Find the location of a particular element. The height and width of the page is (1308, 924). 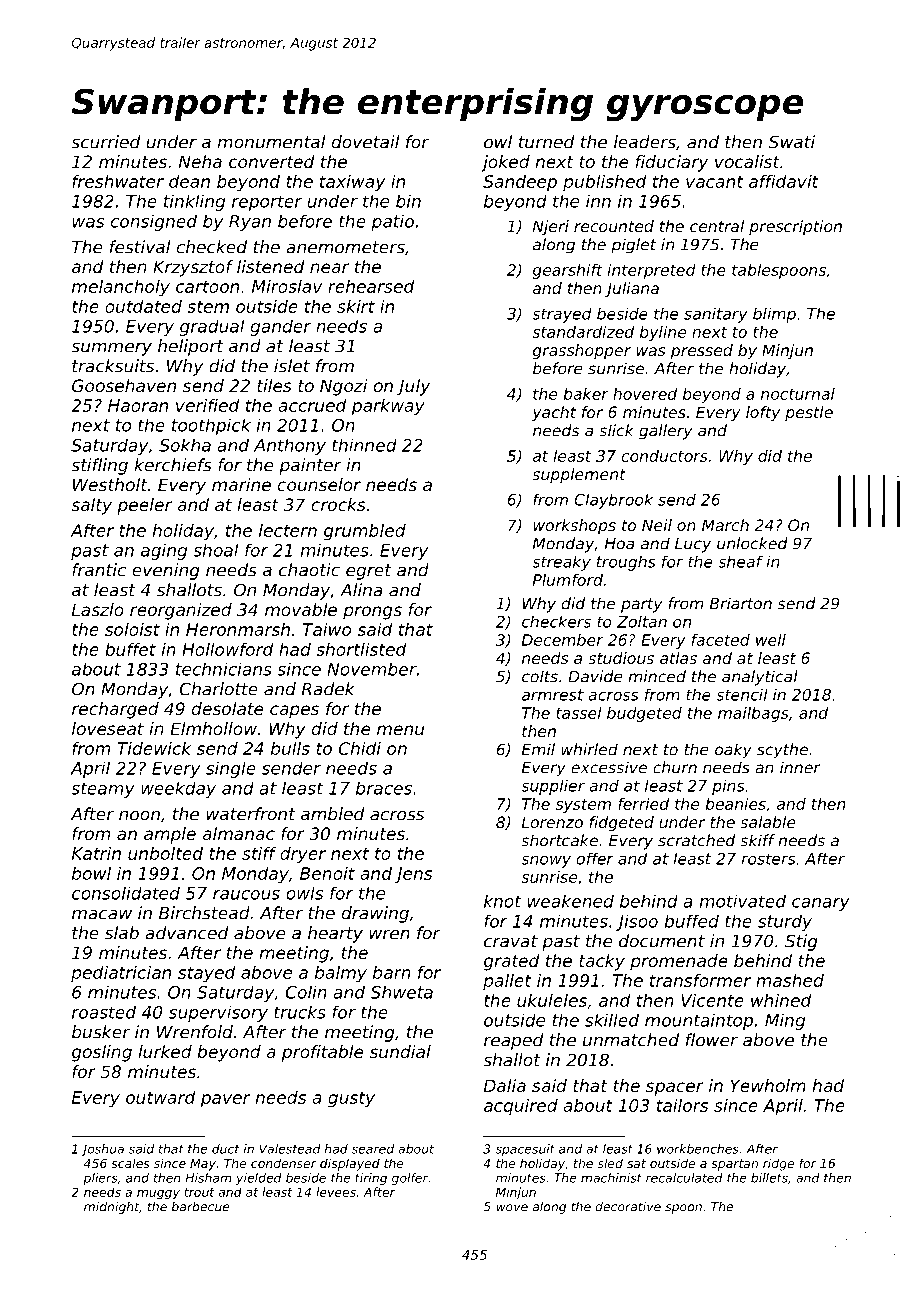

desolate is located at coordinates (227, 708).
